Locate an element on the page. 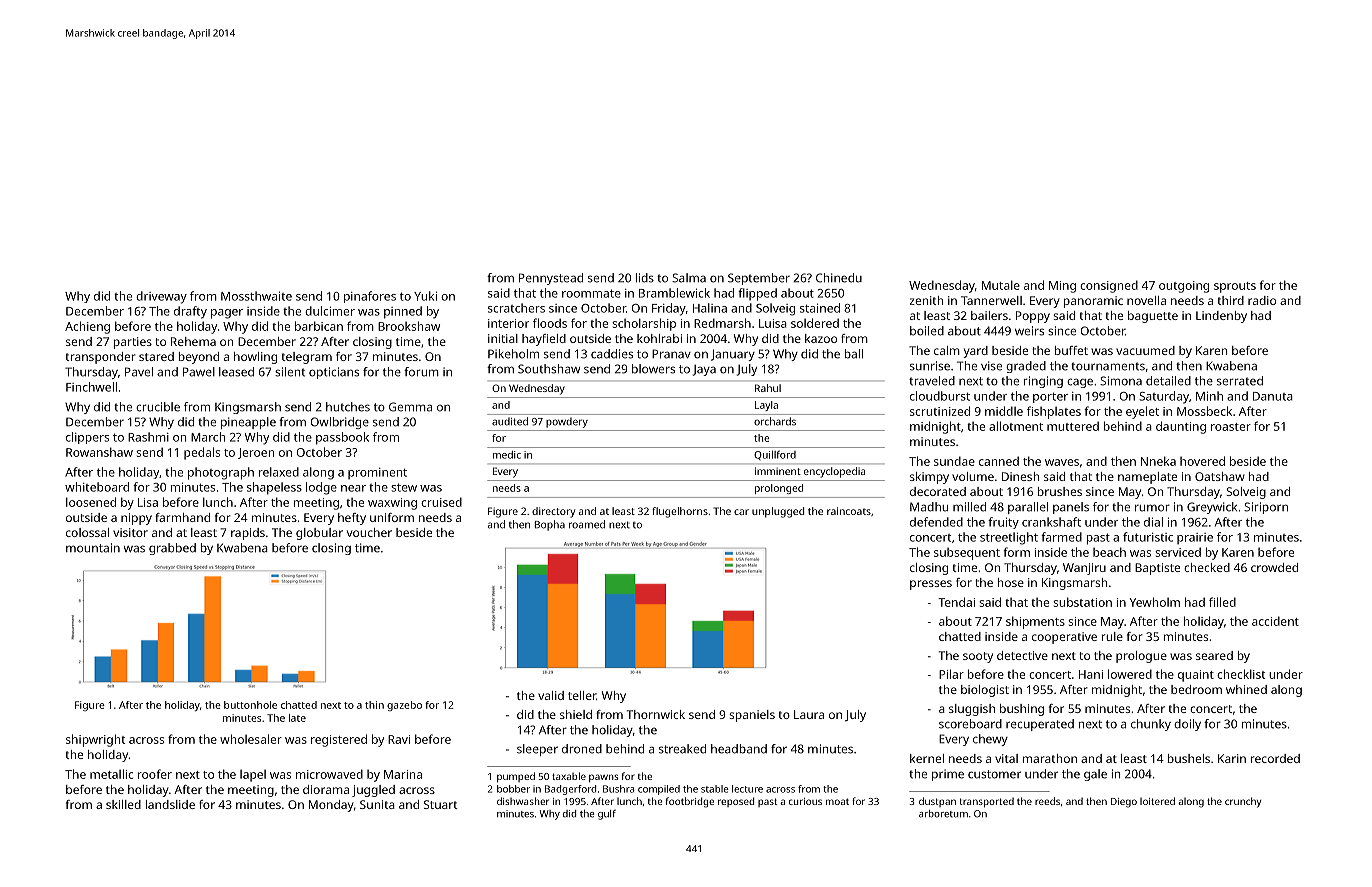 Image resolution: width=1372 pixels, height=887 pixels. thin is located at coordinates (374, 705).
